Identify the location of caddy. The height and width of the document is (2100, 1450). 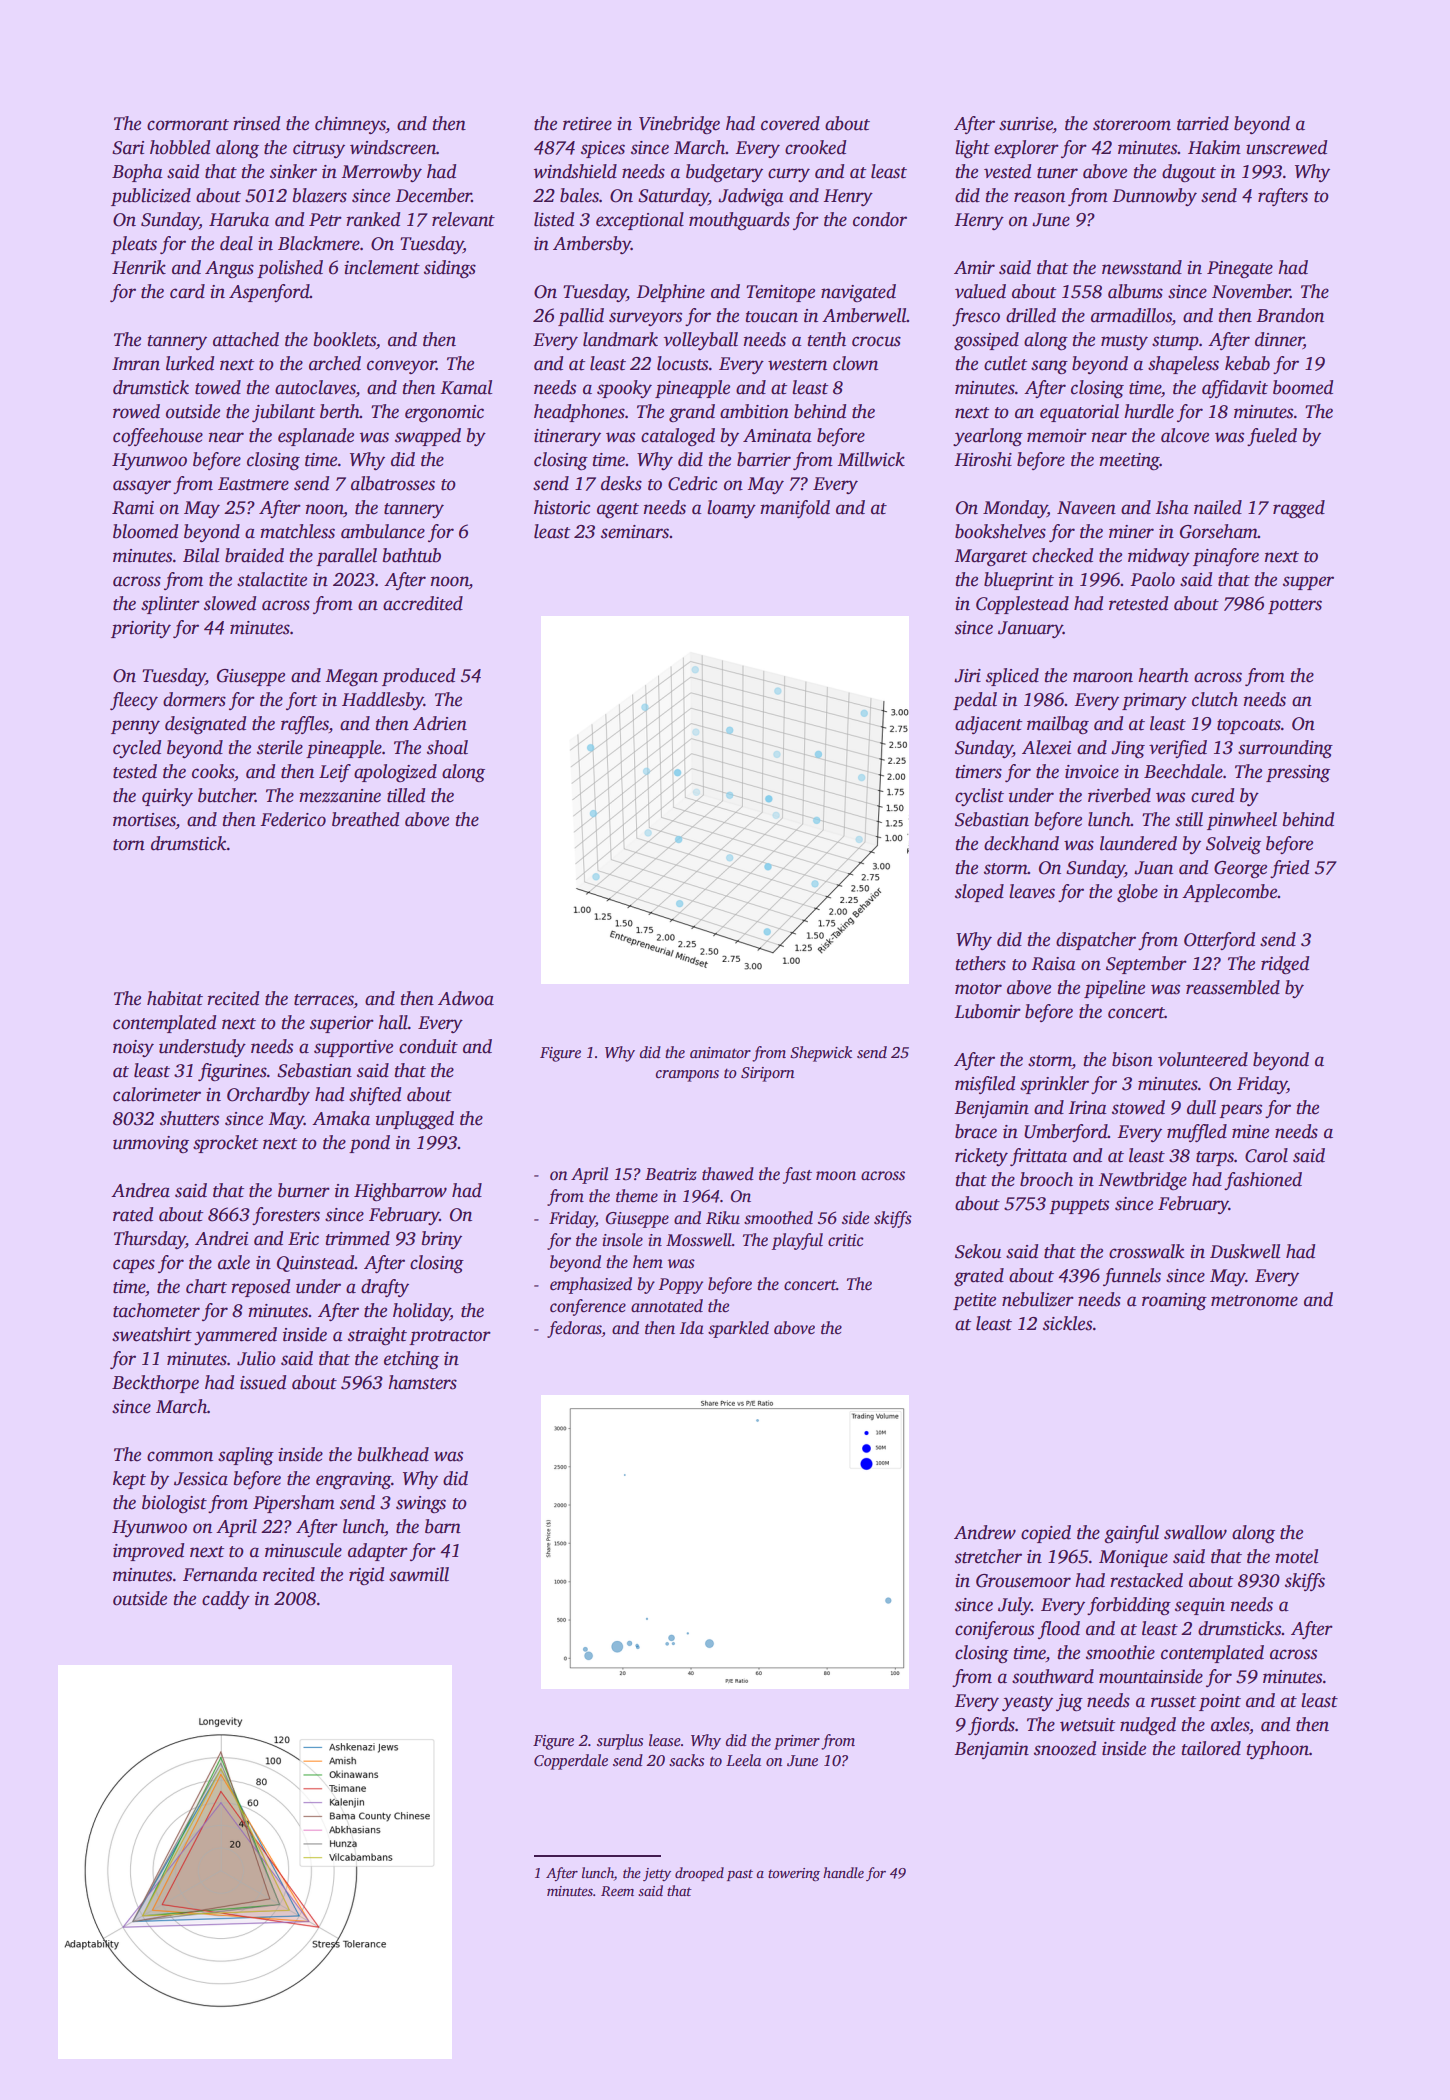
(226, 1600).
